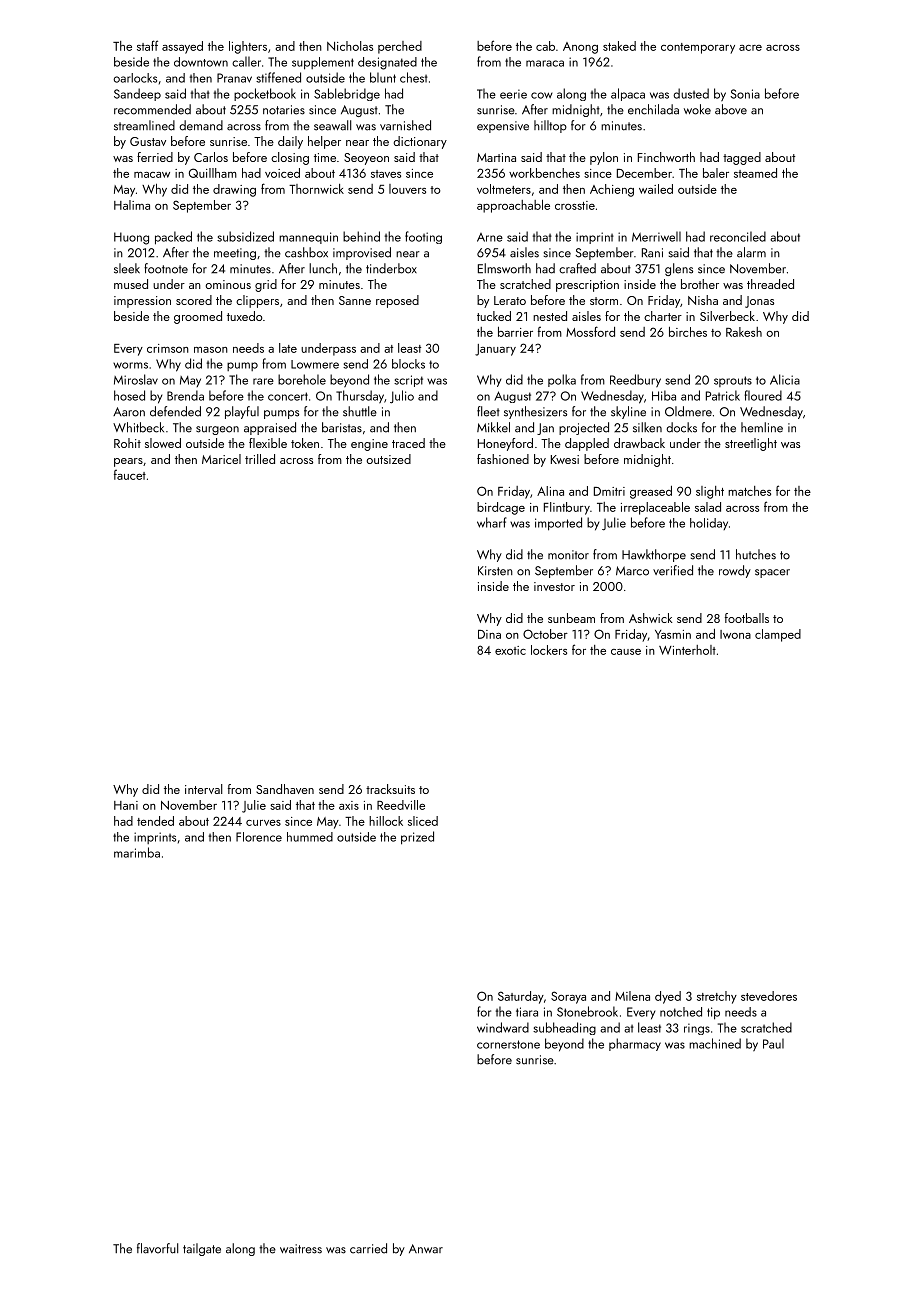 The image size is (924, 1308). I want to click on Sandhaven, so click(285, 789).
